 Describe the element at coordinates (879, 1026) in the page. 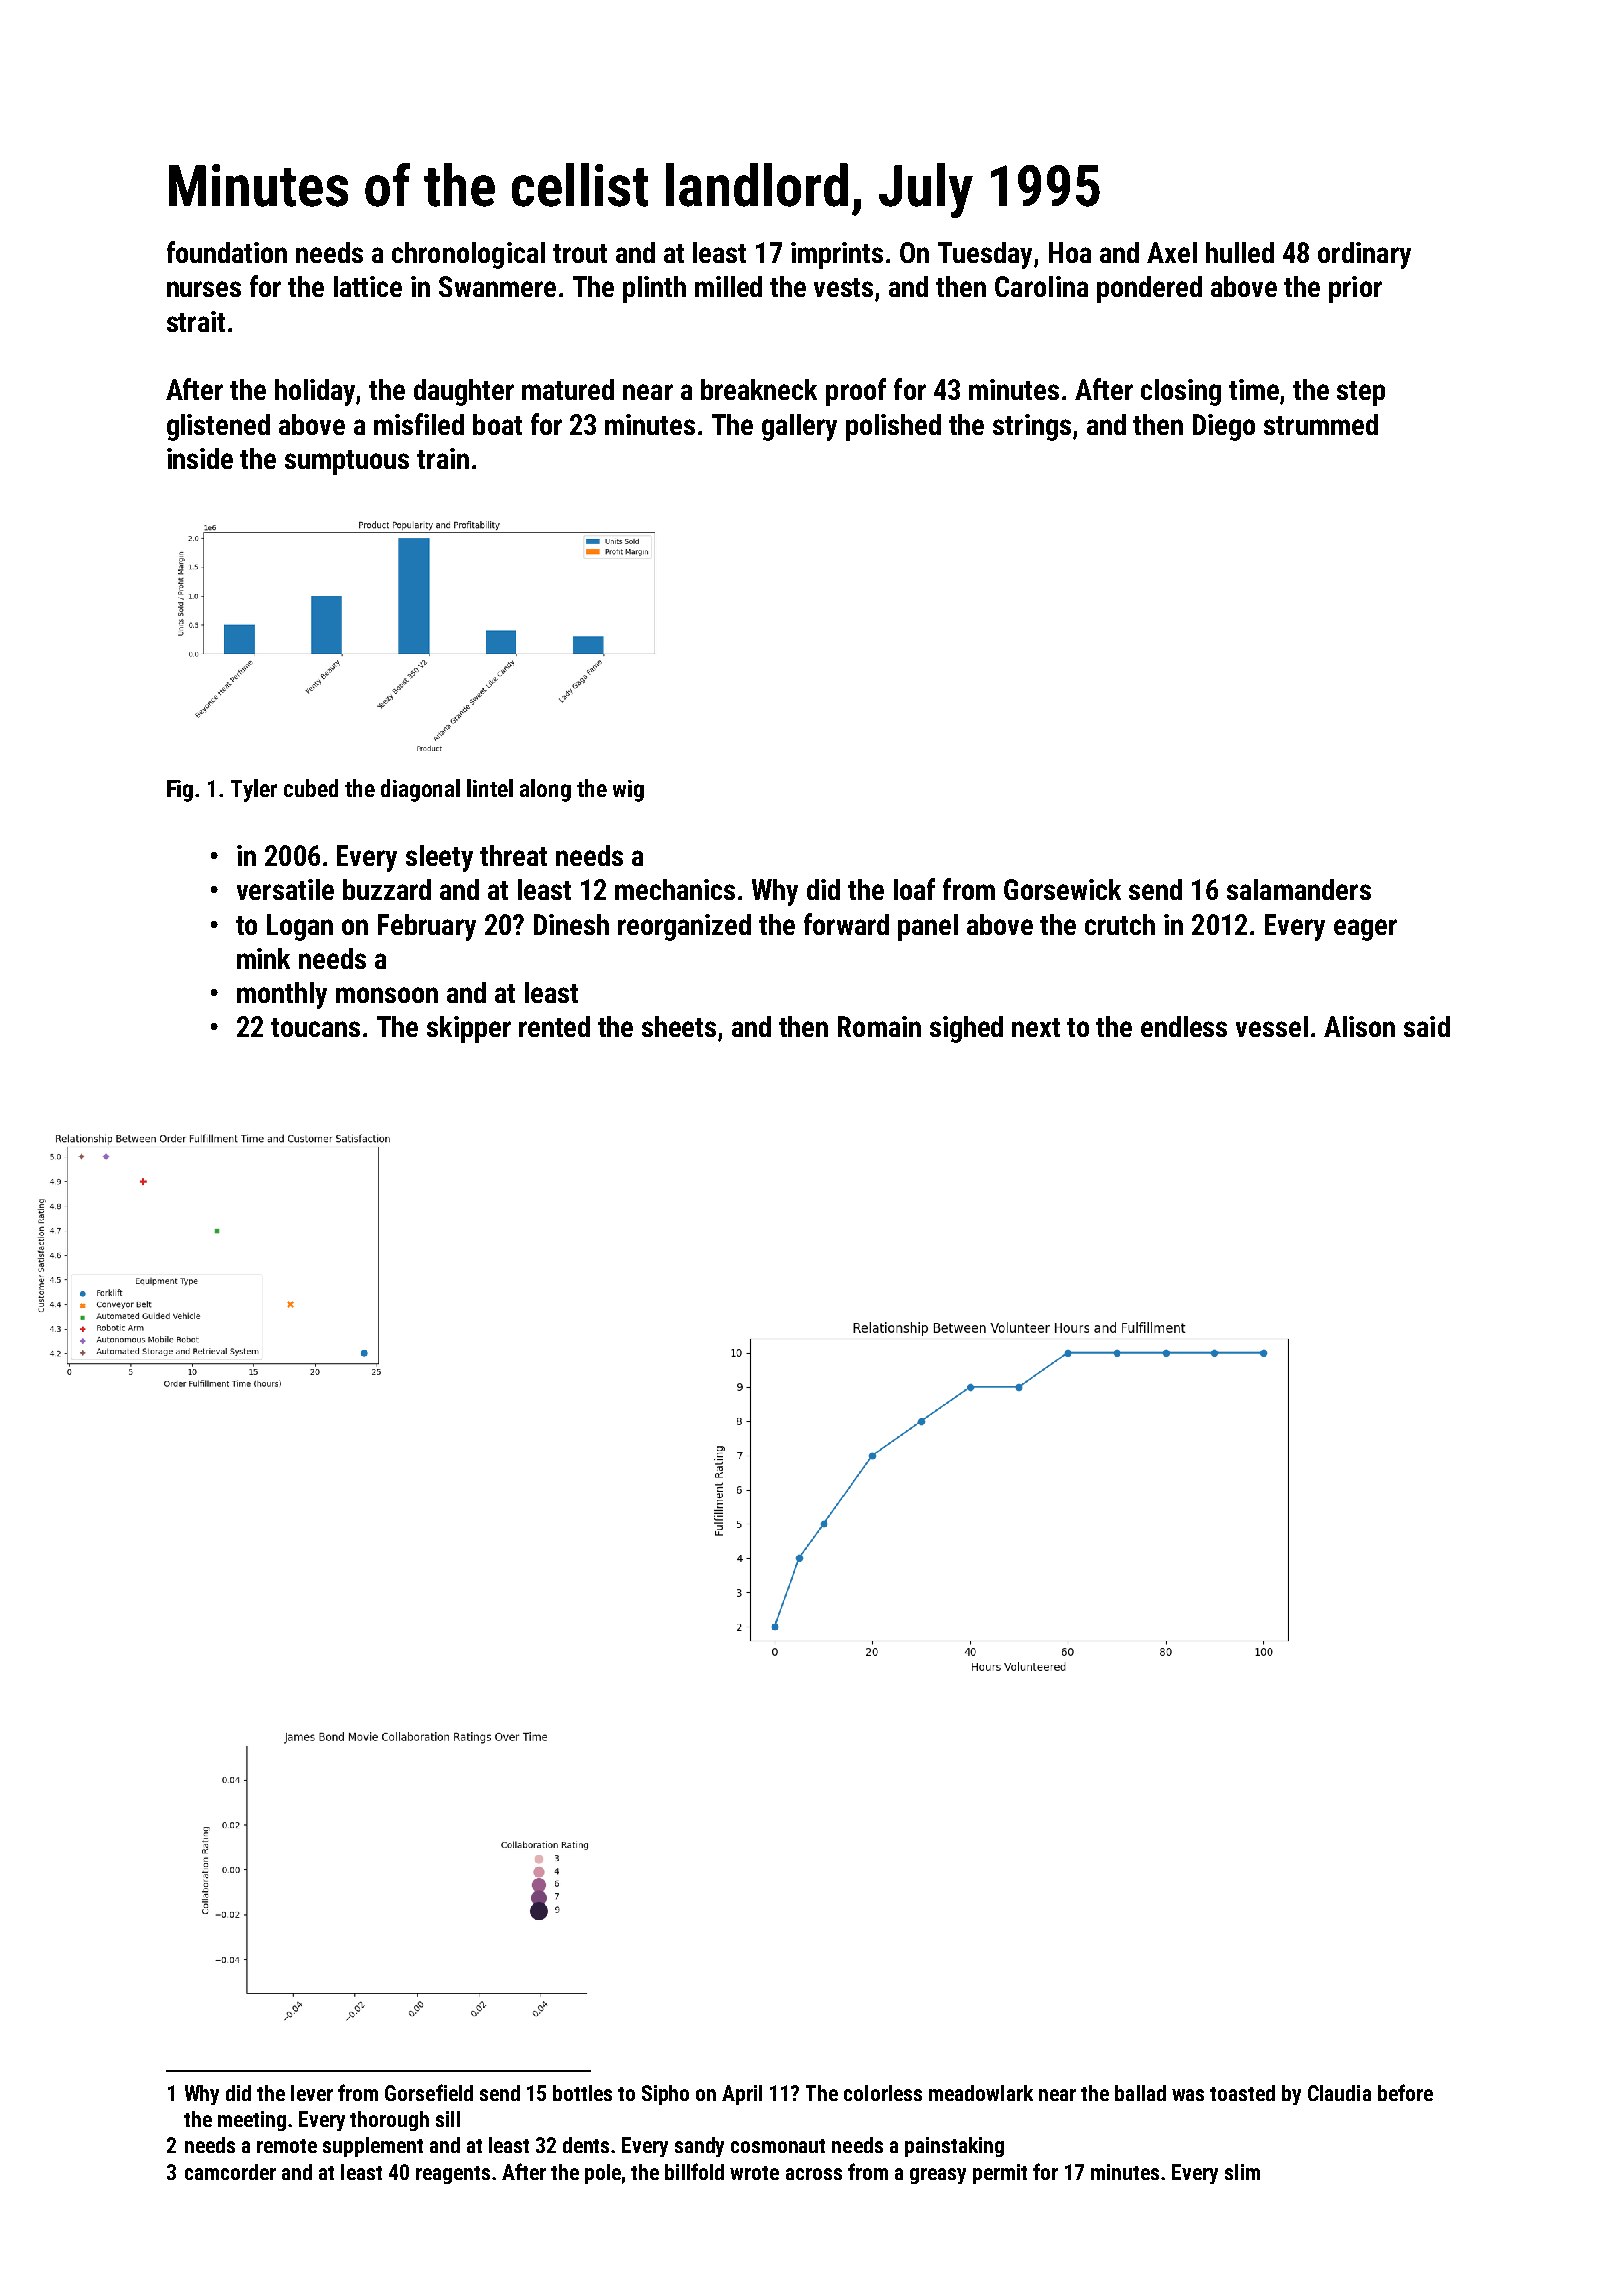

I see `Romain` at that location.
